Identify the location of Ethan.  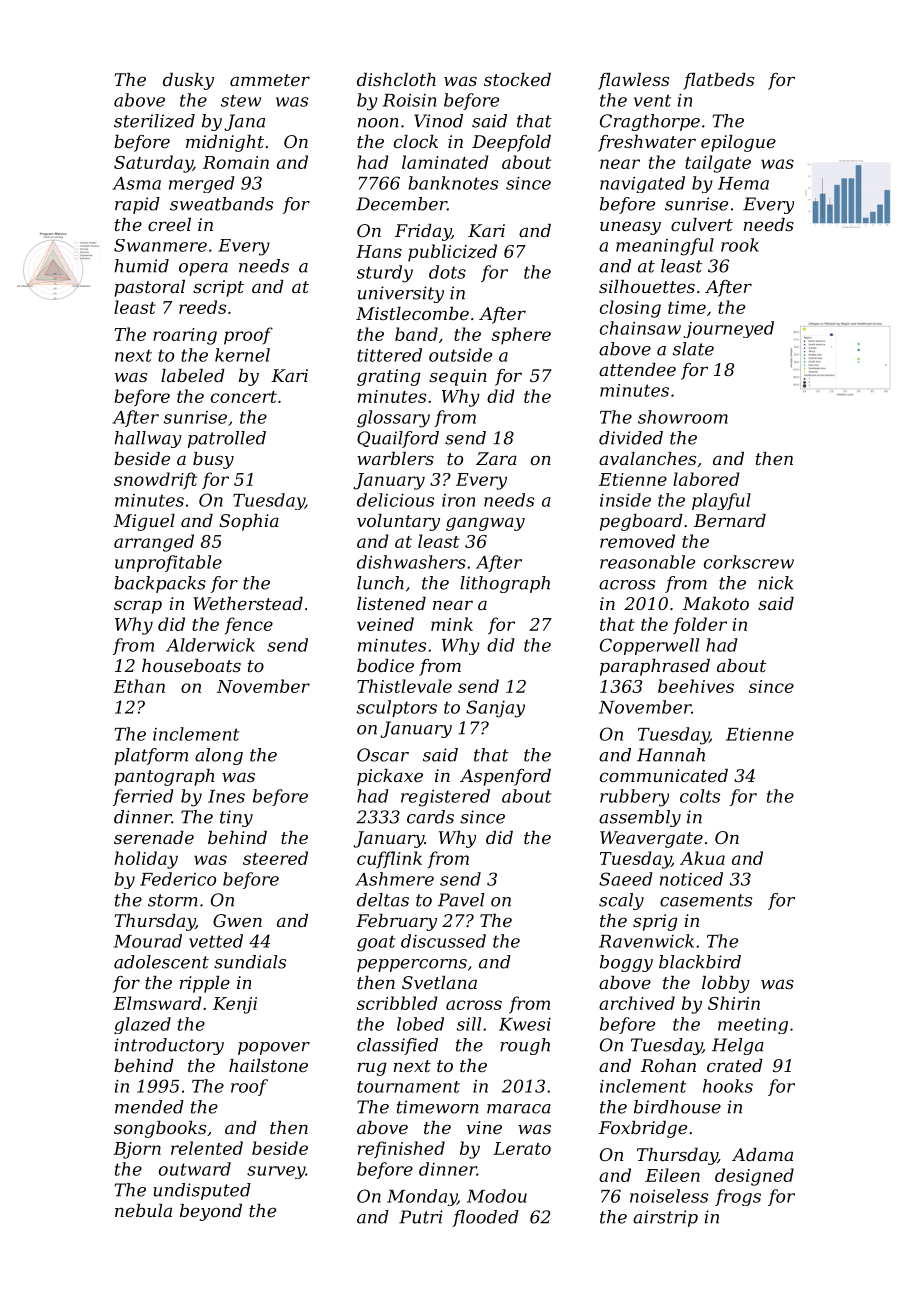
(139, 686).
